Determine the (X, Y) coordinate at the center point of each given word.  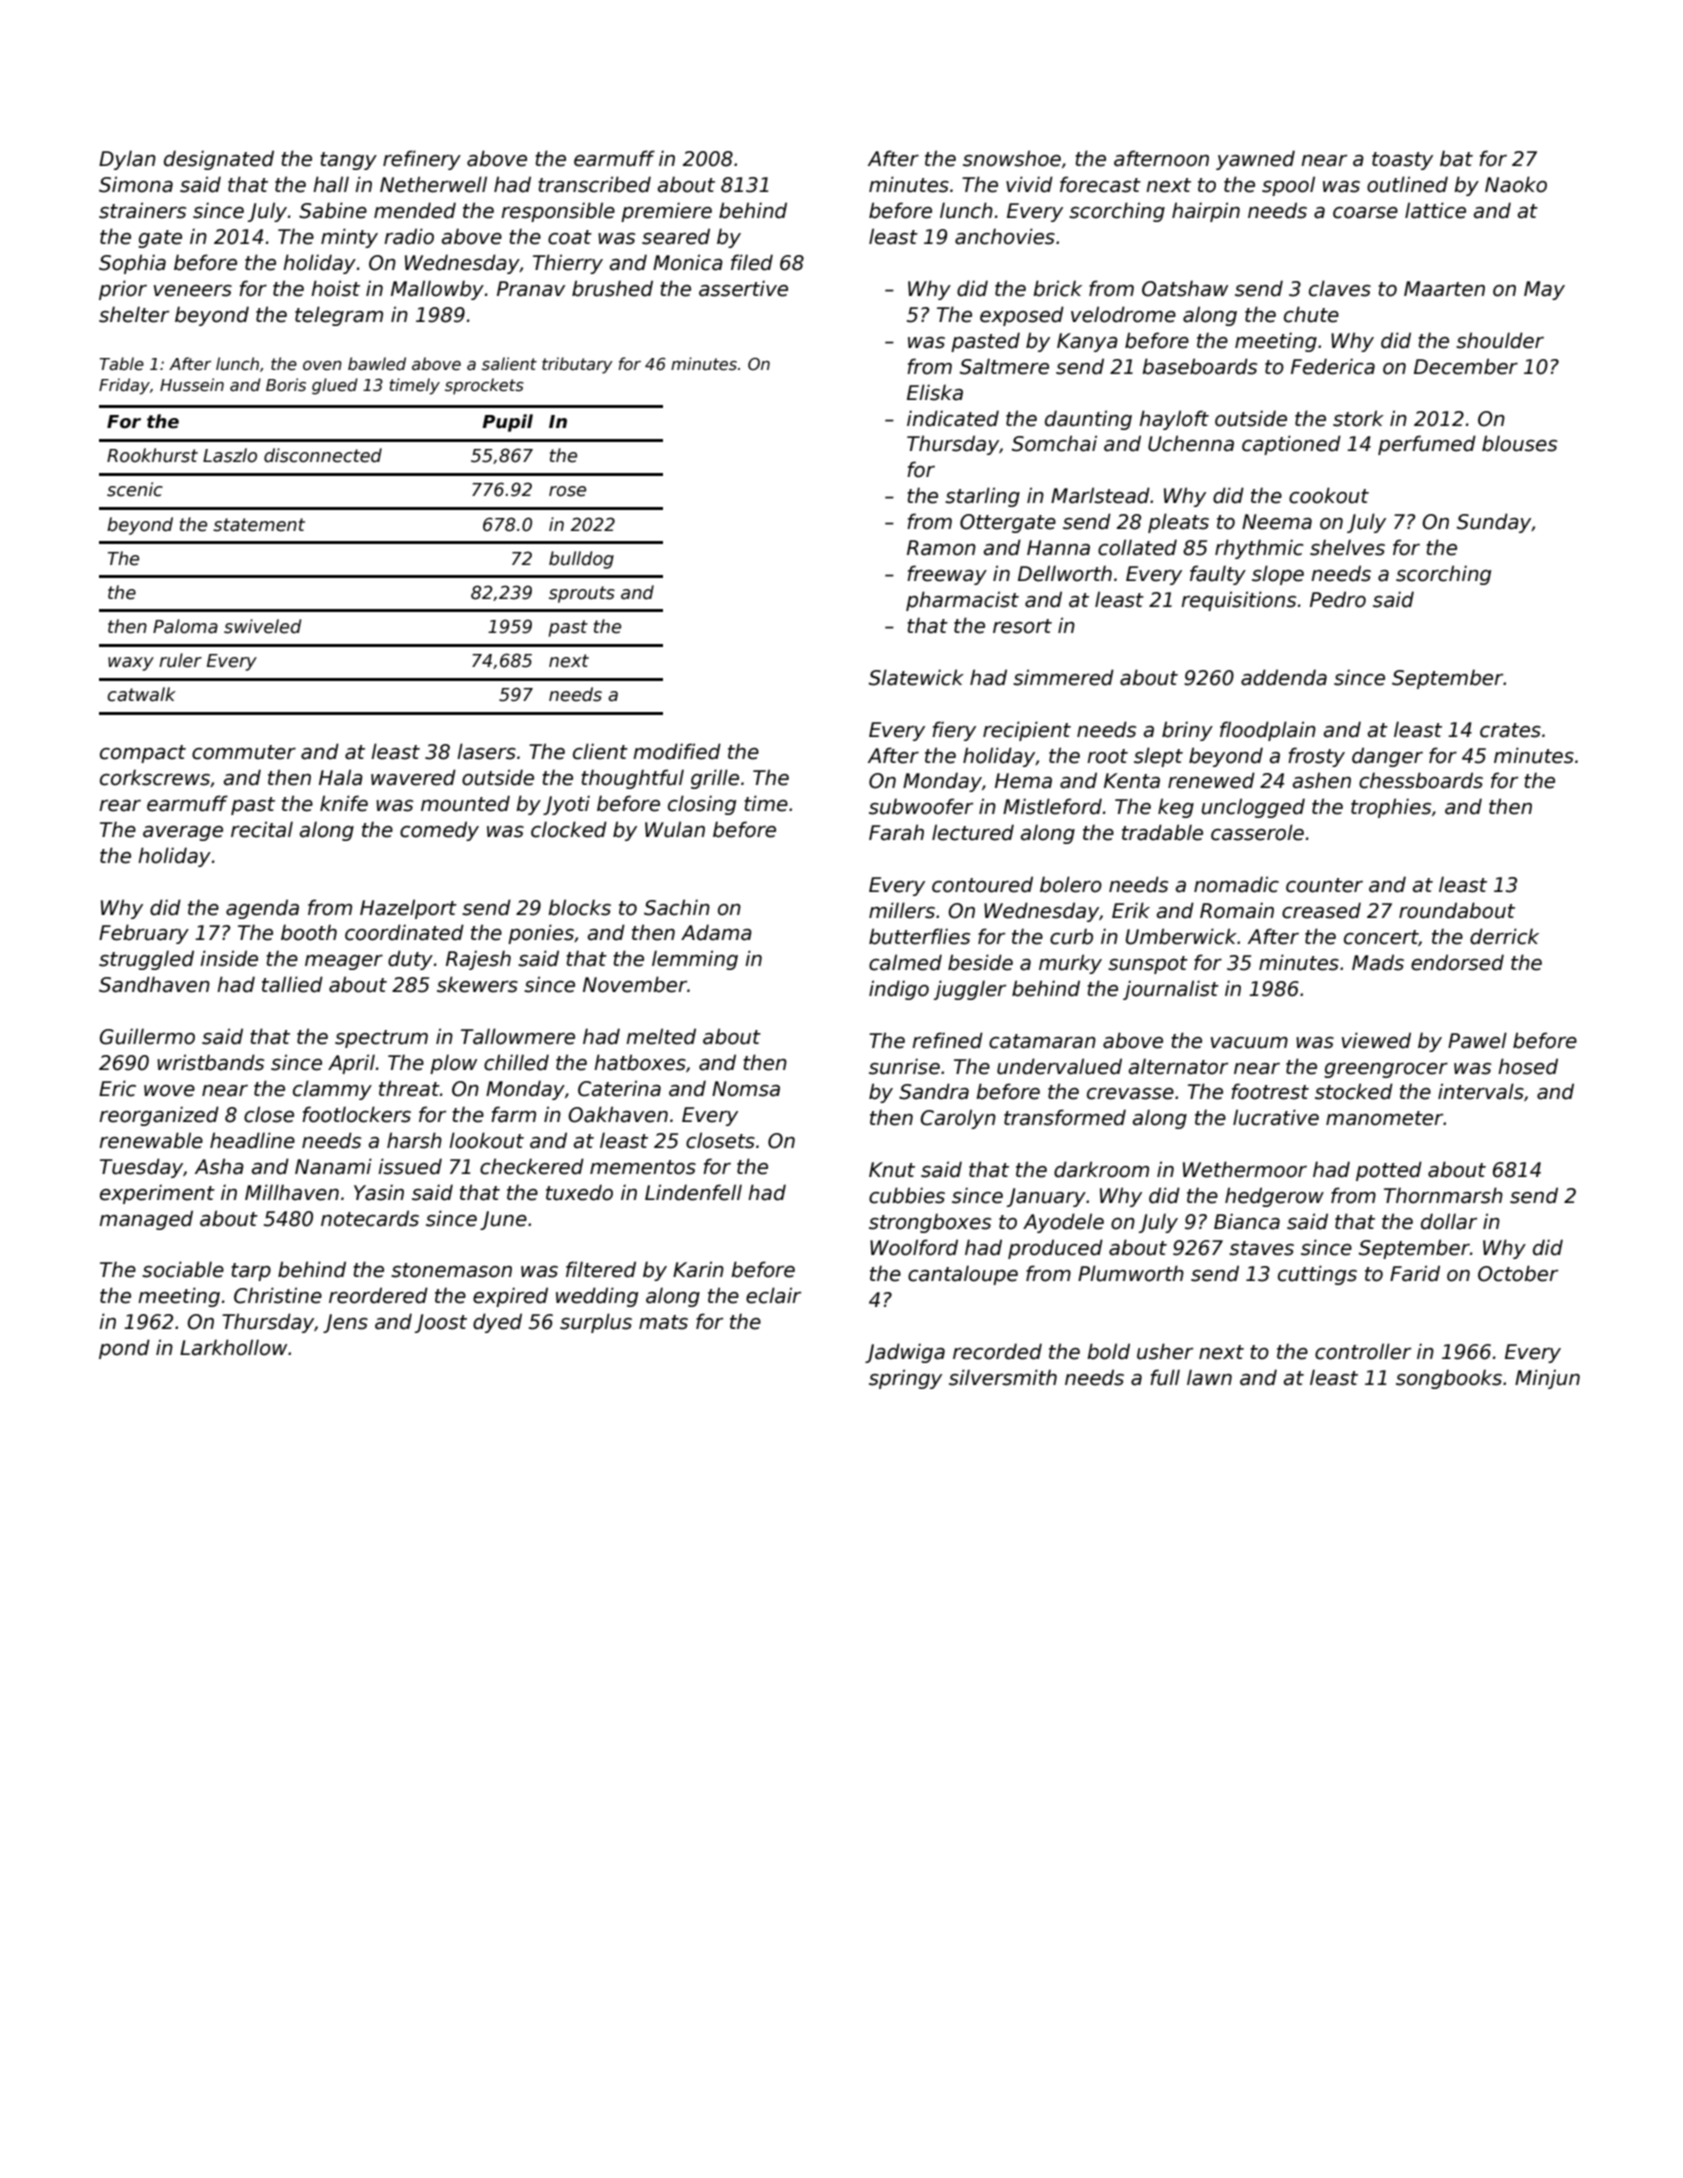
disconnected (323, 455)
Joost (441, 1323)
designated (219, 160)
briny (1187, 731)
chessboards (1421, 780)
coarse (1365, 213)
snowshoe (1012, 158)
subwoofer (921, 806)
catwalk (141, 694)
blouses (1519, 443)
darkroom (1101, 1169)
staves (1261, 1248)
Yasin (379, 1192)
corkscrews (155, 777)
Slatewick (916, 677)
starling (982, 497)
